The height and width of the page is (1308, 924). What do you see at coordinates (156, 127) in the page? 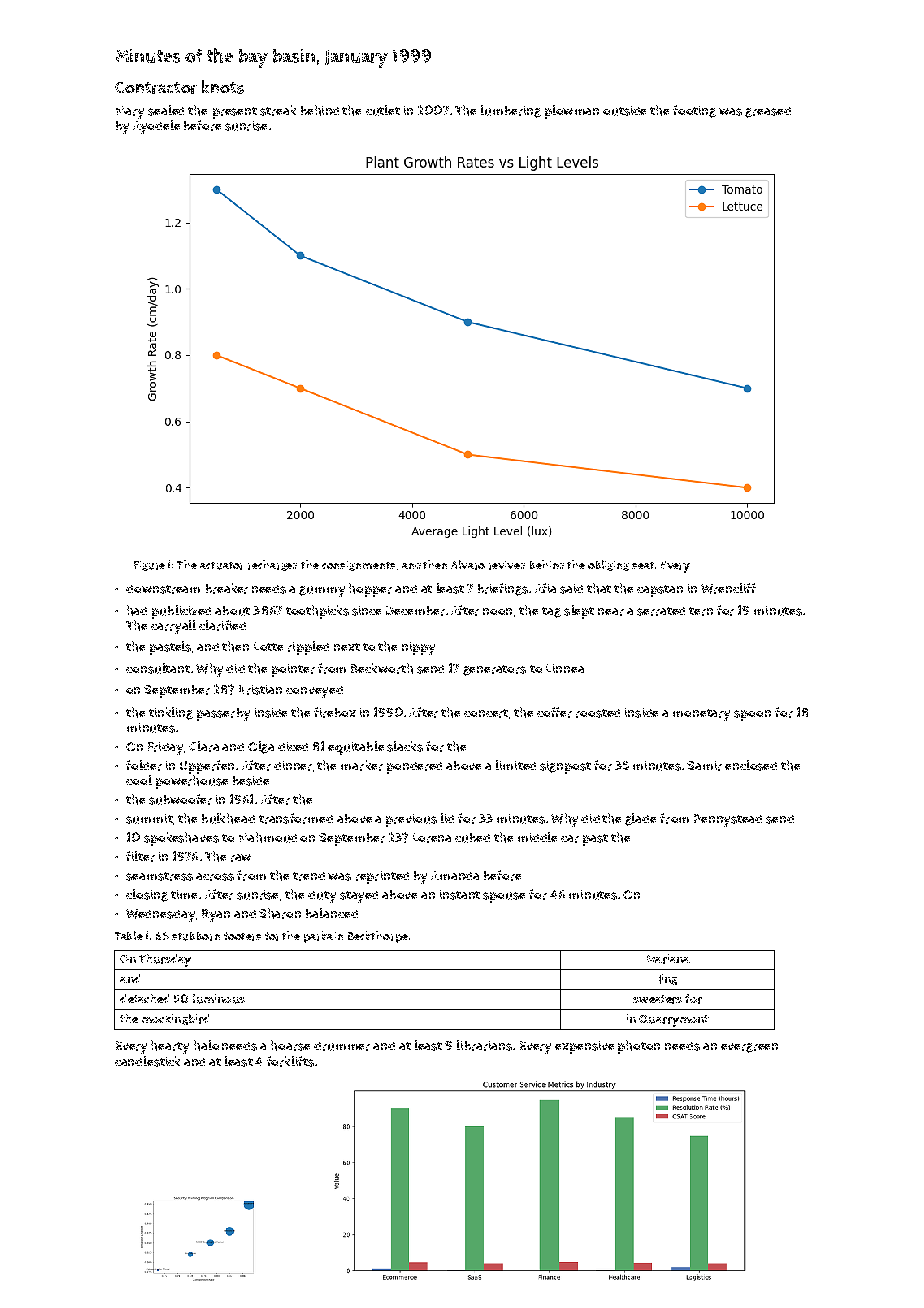
I see `Ayodele` at bounding box center [156, 127].
